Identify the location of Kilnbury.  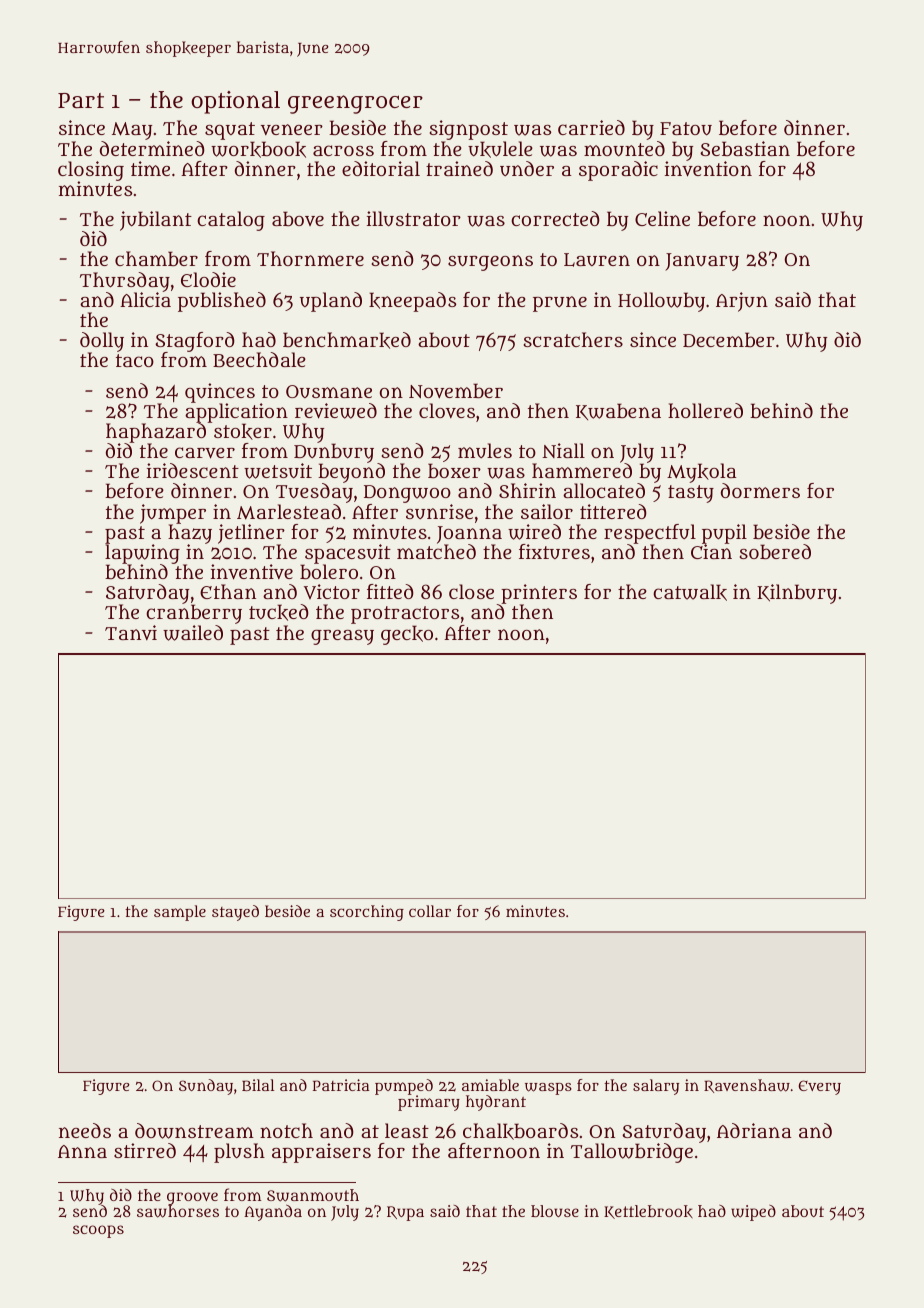
(797, 594).
